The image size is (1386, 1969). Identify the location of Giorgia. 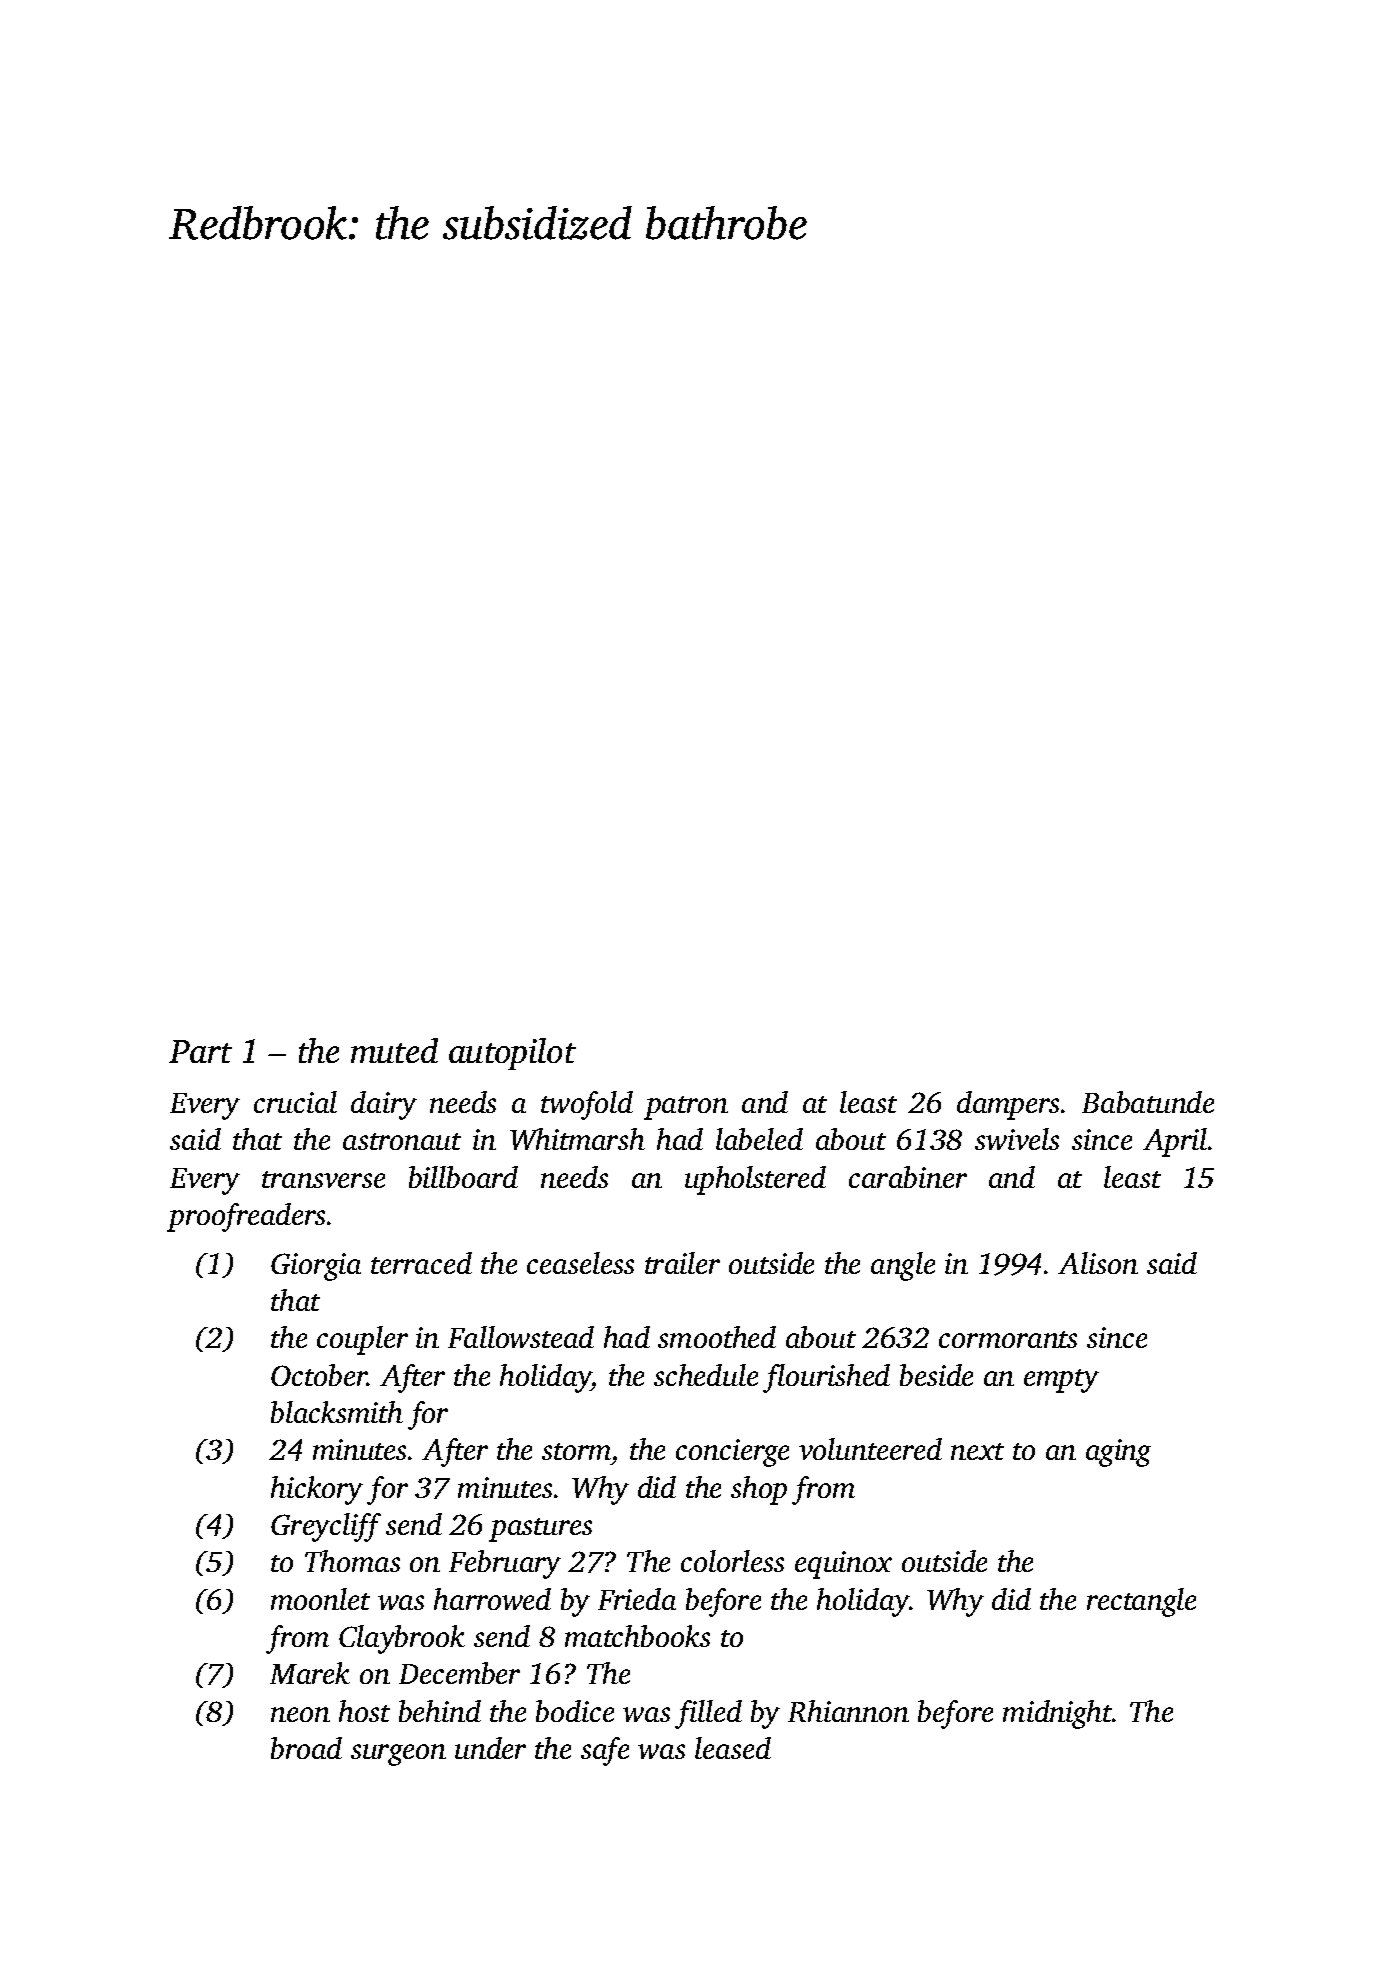
(316, 1267).
